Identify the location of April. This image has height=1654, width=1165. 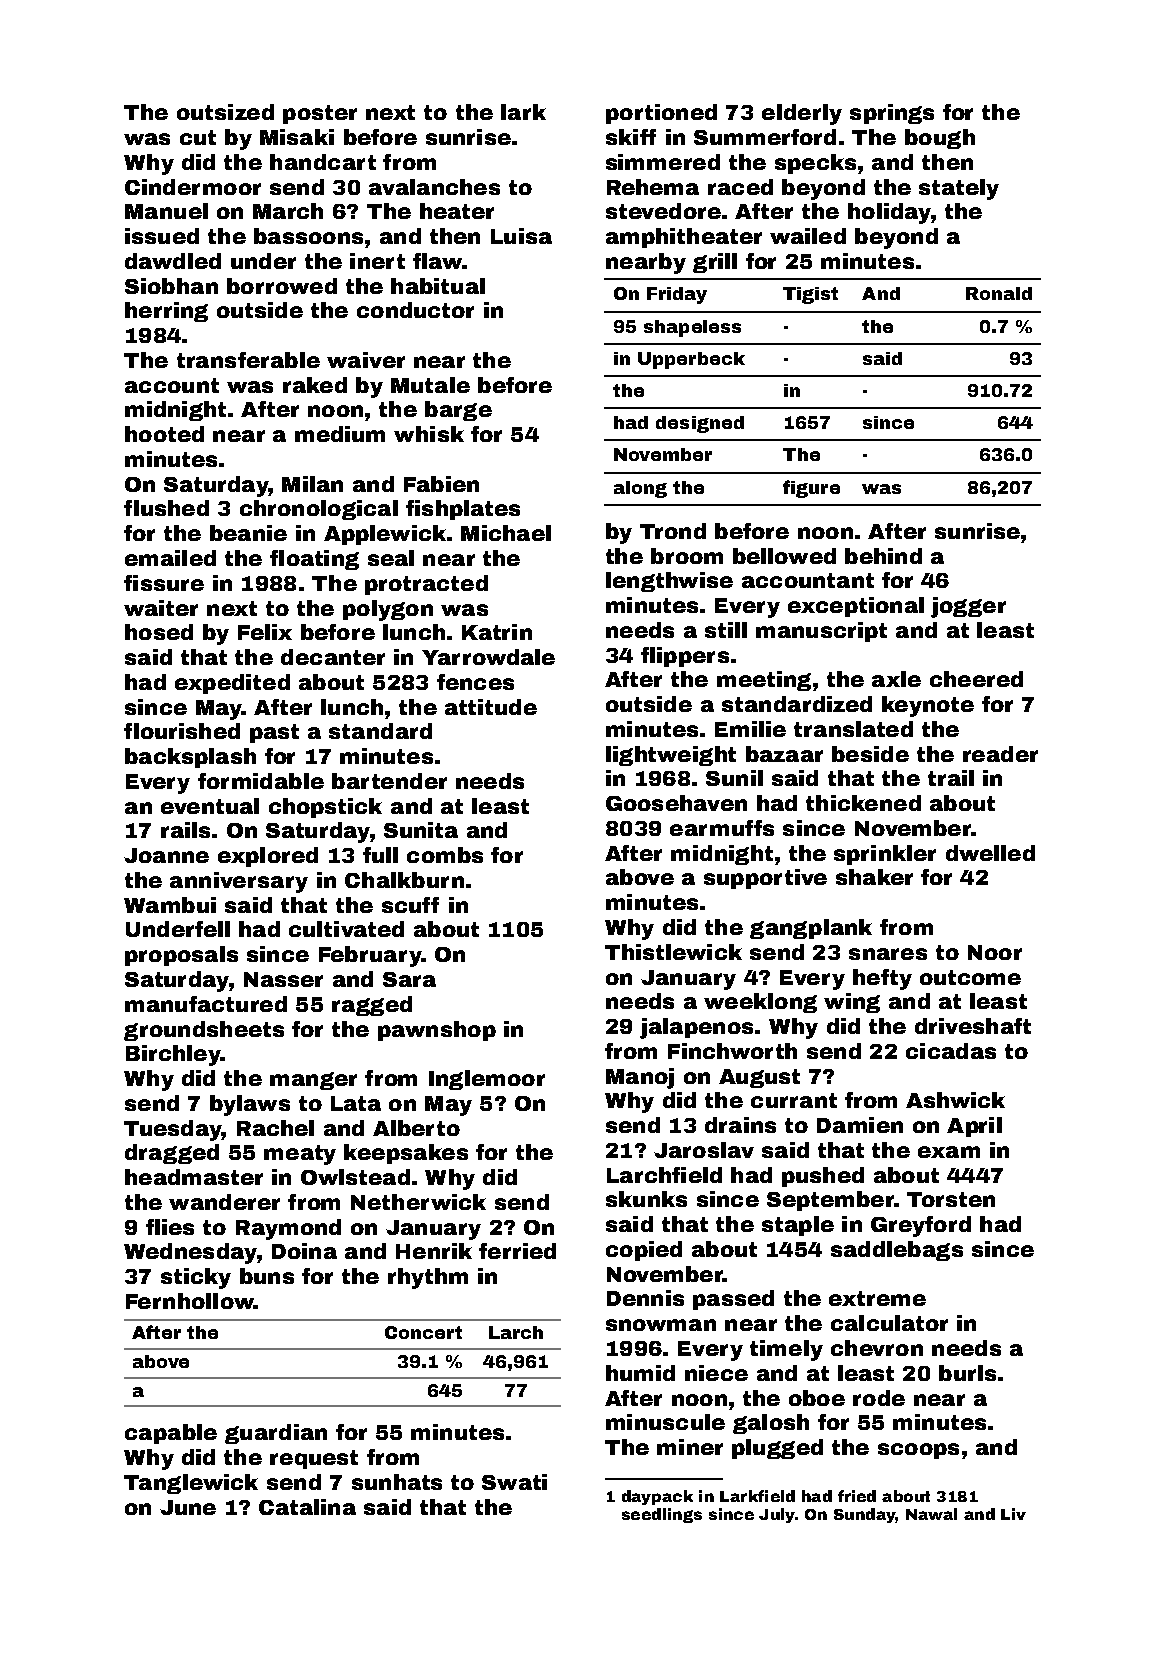
(974, 1127).
